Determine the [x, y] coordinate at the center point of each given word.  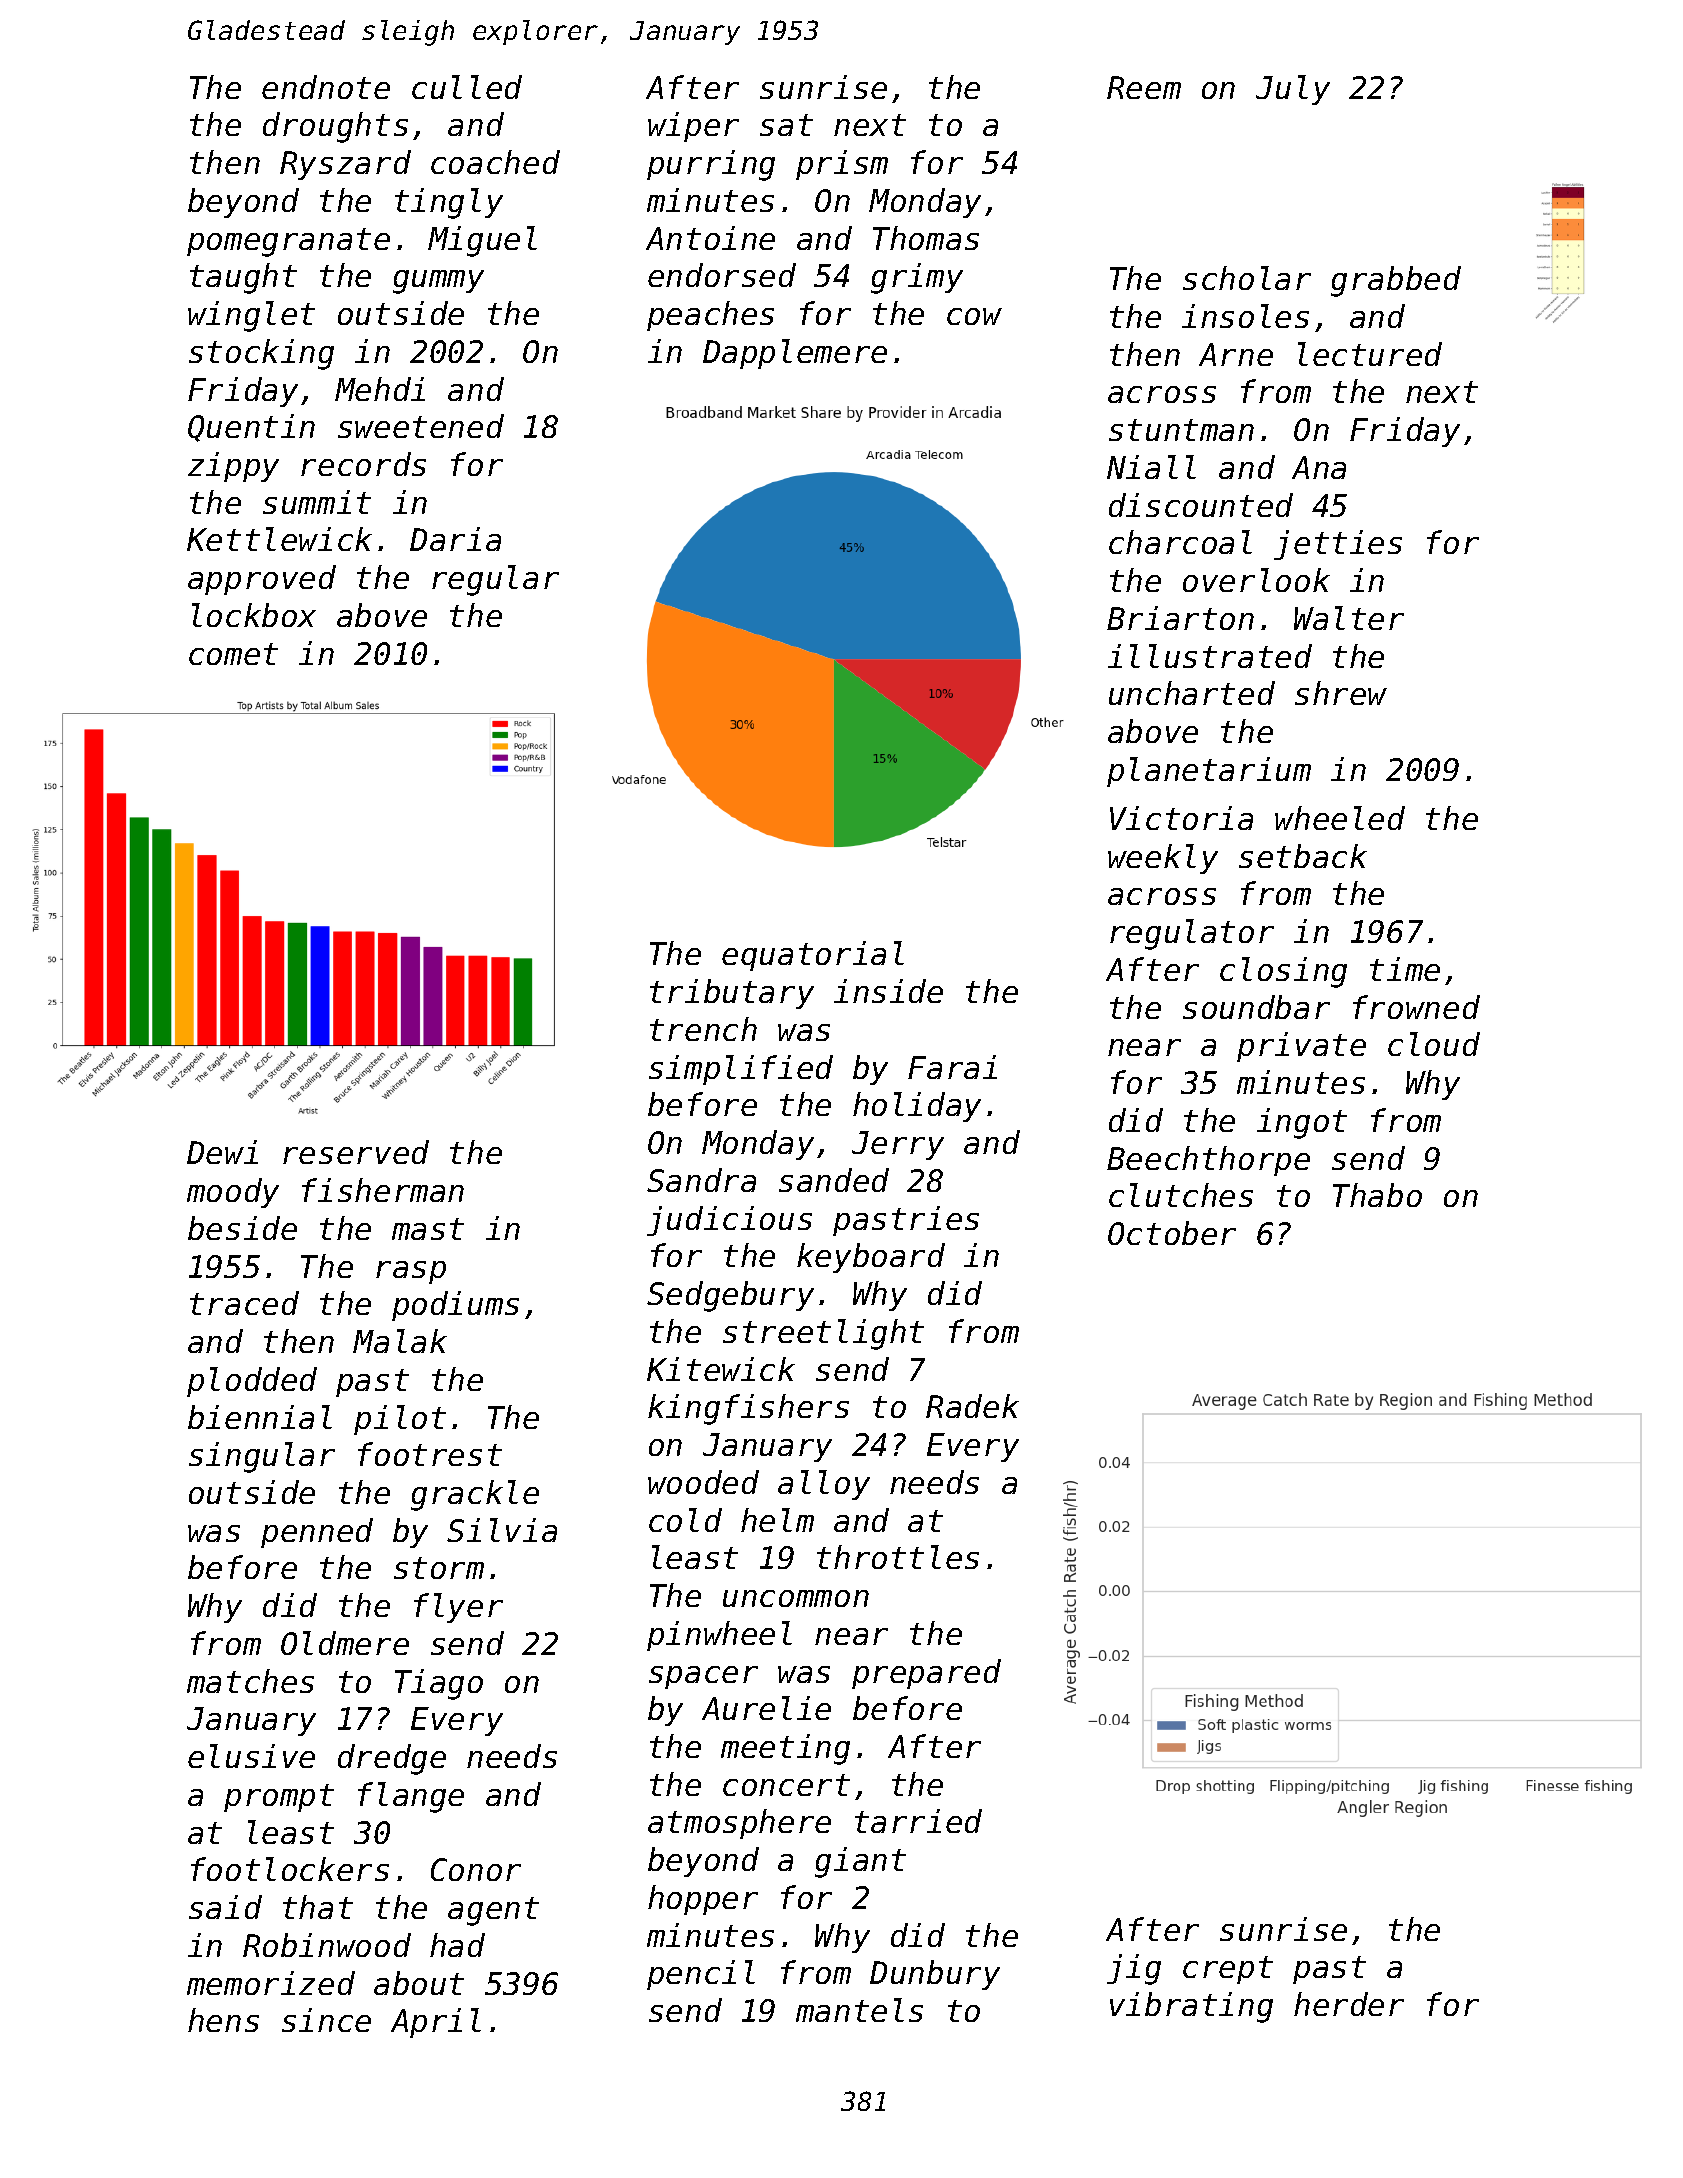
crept [1228, 1970]
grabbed [1396, 281]
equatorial [813, 956]
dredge [392, 1759]
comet [233, 654]
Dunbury [935, 1975]
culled [467, 87]
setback [1303, 856]
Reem [1144, 87]
